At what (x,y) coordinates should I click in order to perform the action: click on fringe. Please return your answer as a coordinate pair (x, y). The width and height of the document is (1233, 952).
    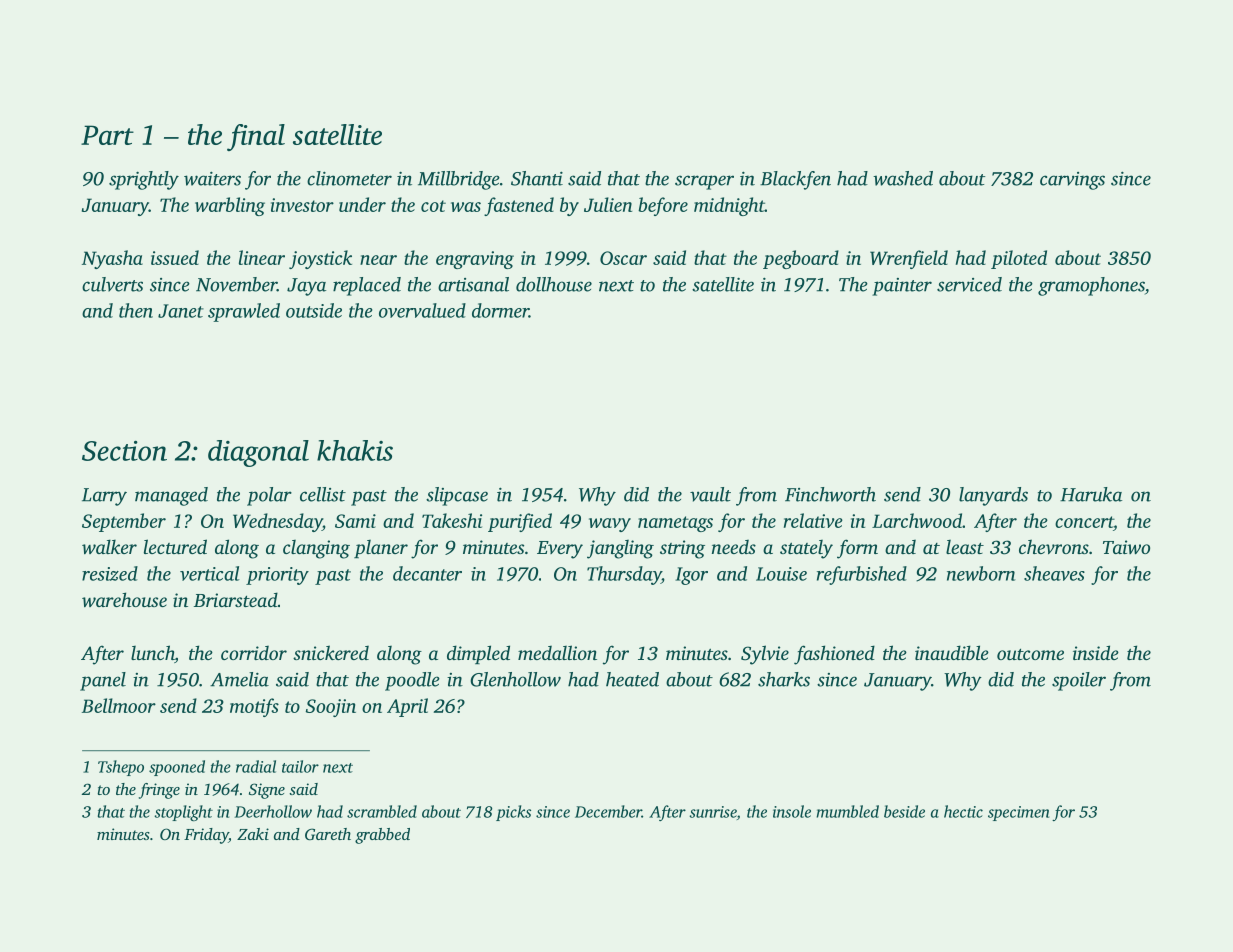
    Looking at the image, I should click on (159, 791).
